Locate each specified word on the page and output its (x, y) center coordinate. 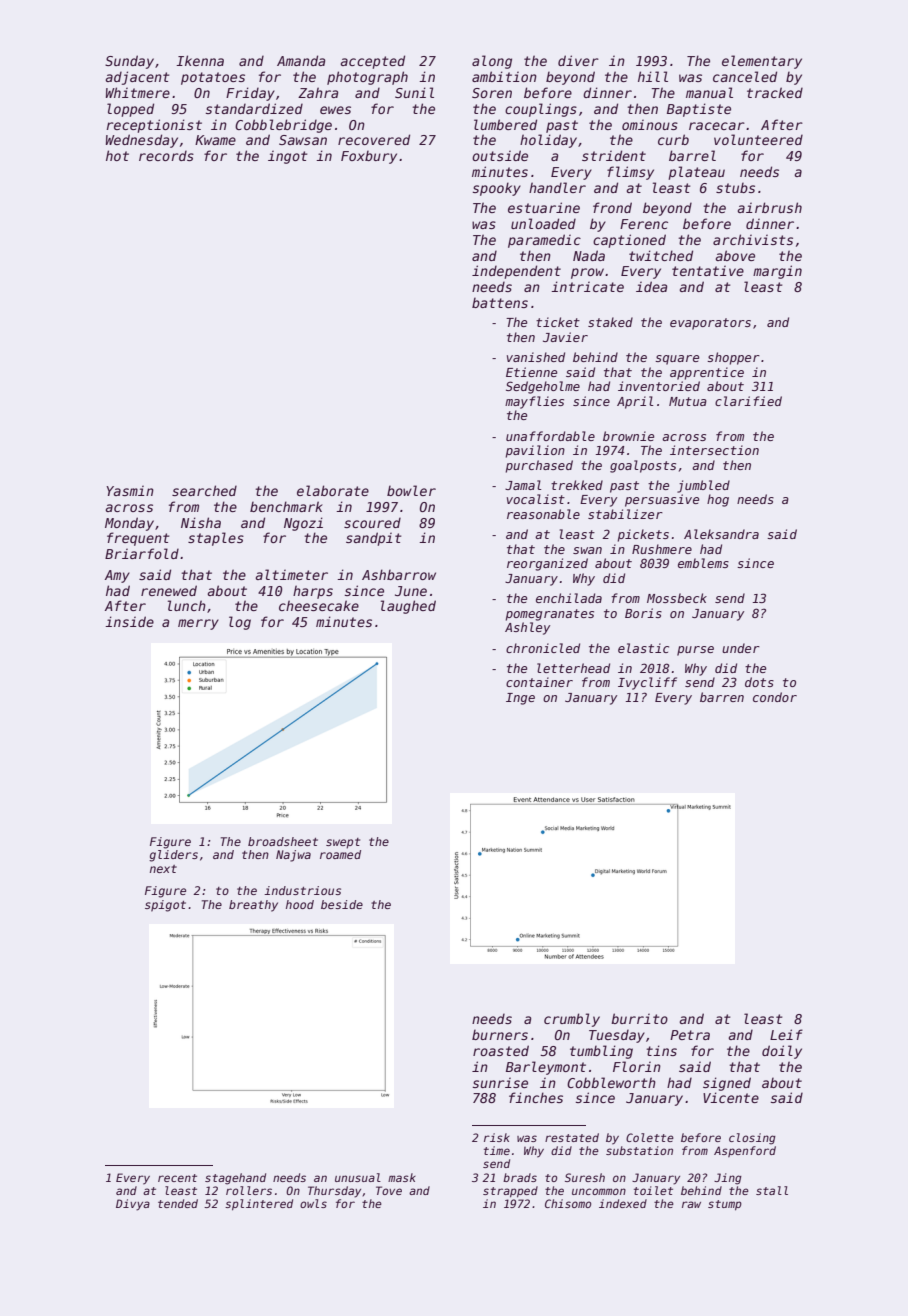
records (166, 156)
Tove (389, 1190)
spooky (497, 189)
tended (178, 1203)
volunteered (758, 139)
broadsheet (283, 841)
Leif (786, 1034)
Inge (520, 699)
